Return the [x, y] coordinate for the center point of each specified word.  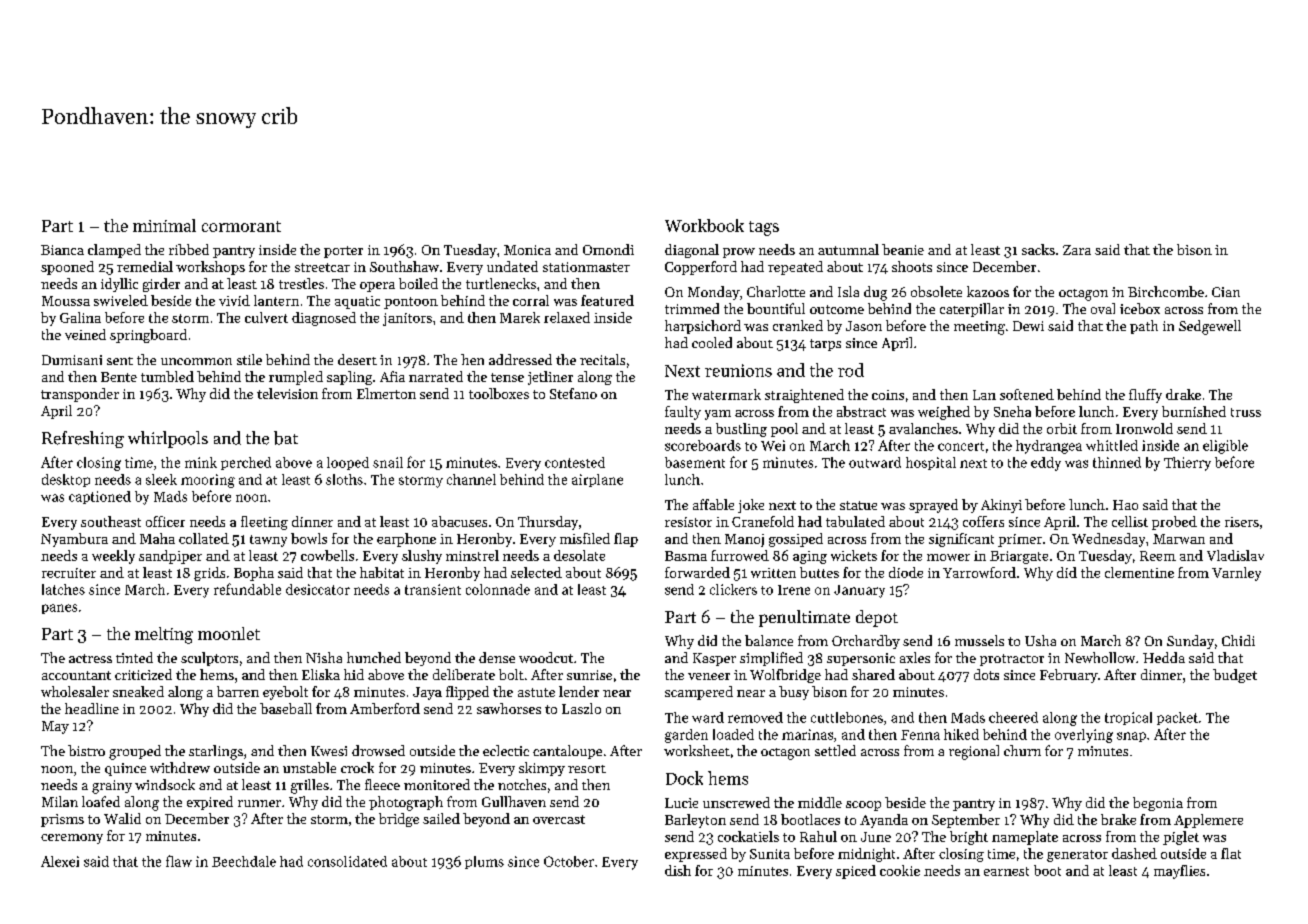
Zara [1077, 250]
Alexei [60, 861]
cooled [712, 342]
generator [1077, 856]
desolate [579, 555]
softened [1027, 394]
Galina [80, 317]
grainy [112, 787]
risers [1242, 522]
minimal [164, 225]
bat [286, 438]
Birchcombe [1166, 291]
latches [63, 589]
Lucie [681, 803]
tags [764, 228]
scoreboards [703, 445]
